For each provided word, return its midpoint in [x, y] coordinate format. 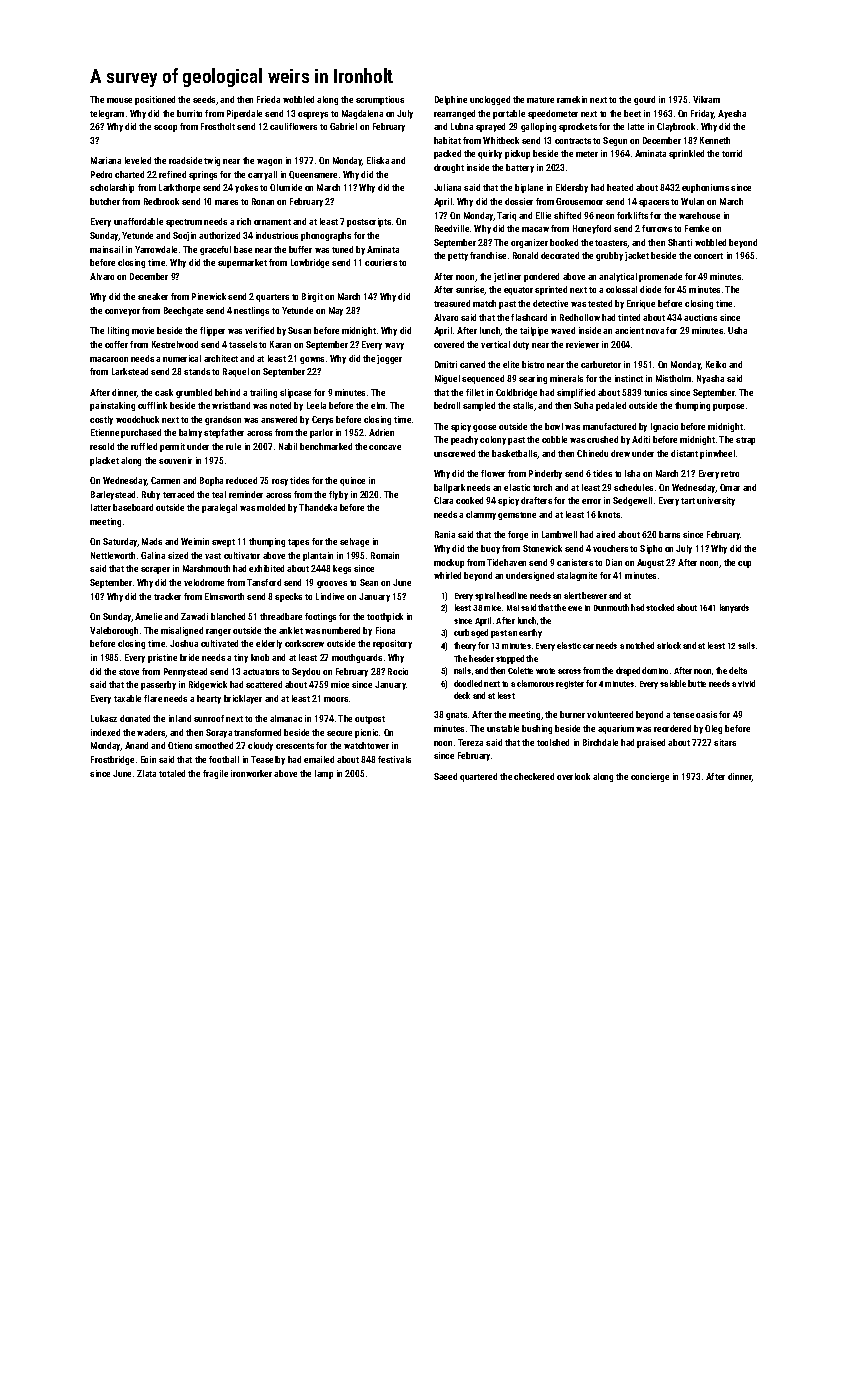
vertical [495, 344]
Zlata [146, 773]
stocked [660, 607]
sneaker [153, 296]
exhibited [266, 568]
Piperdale [244, 114]
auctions [700, 317]
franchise [488, 255]
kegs [342, 569]
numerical [182, 358]
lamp [324, 774]
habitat [447, 140]
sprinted [551, 290]
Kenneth [715, 140]
